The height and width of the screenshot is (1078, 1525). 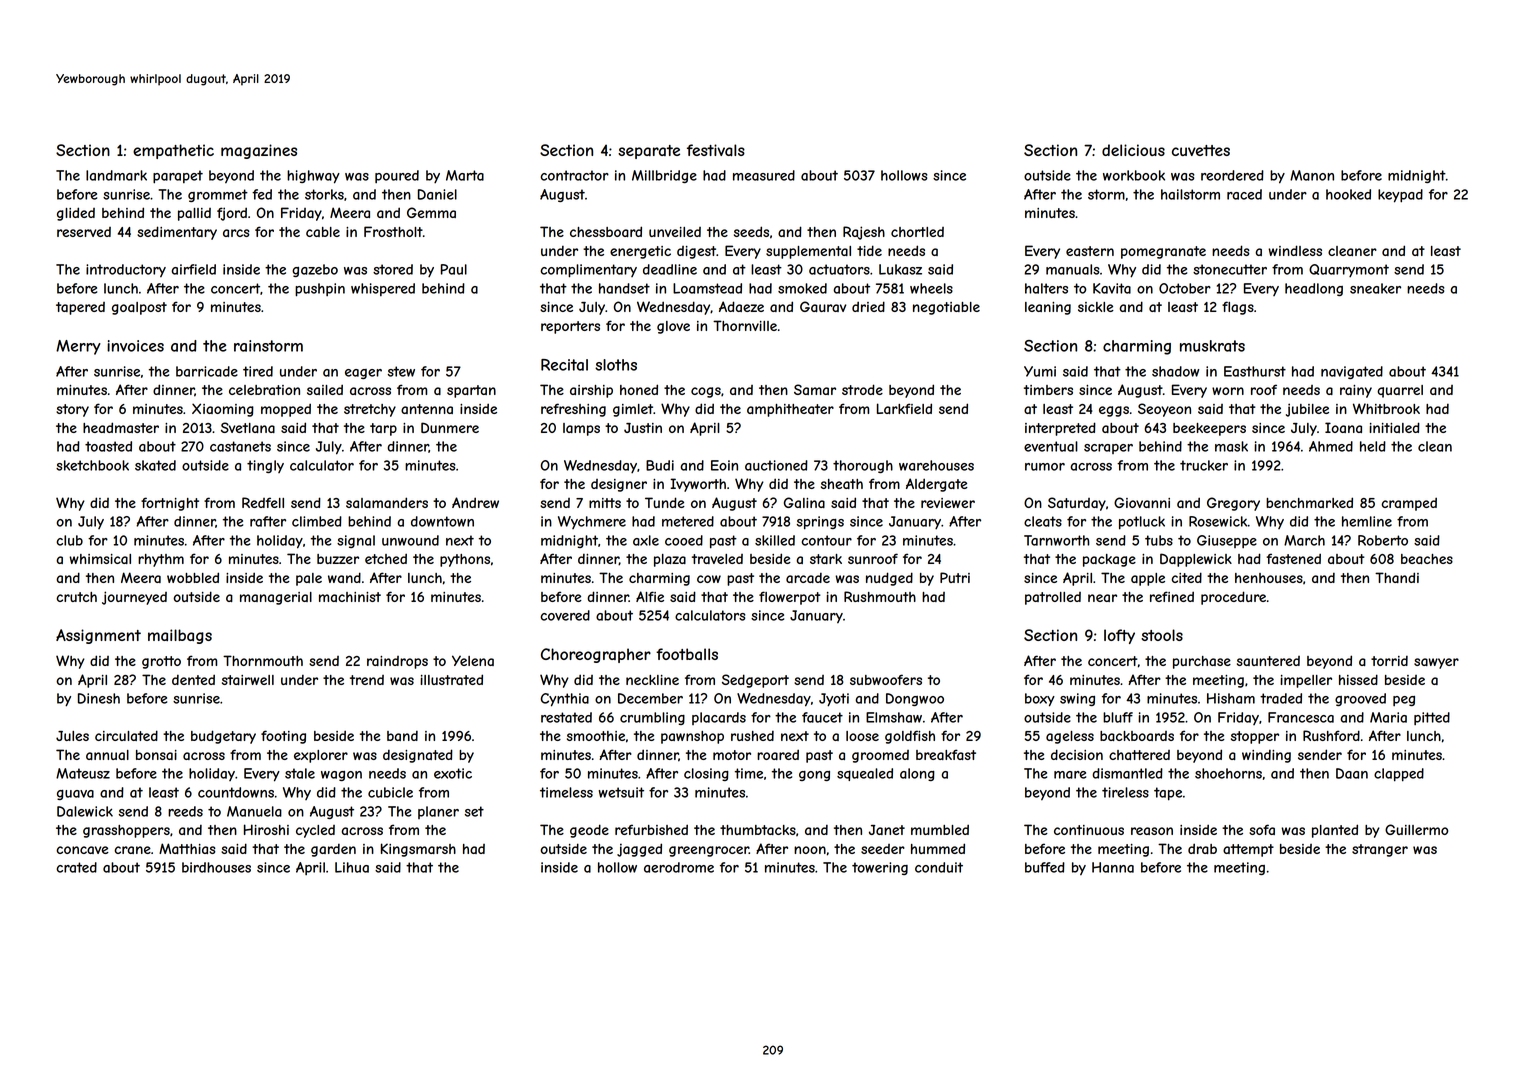 What do you see at coordinates (383, 289) in the screenshot?
I see `whispered` at bounding box center [383, 289].
